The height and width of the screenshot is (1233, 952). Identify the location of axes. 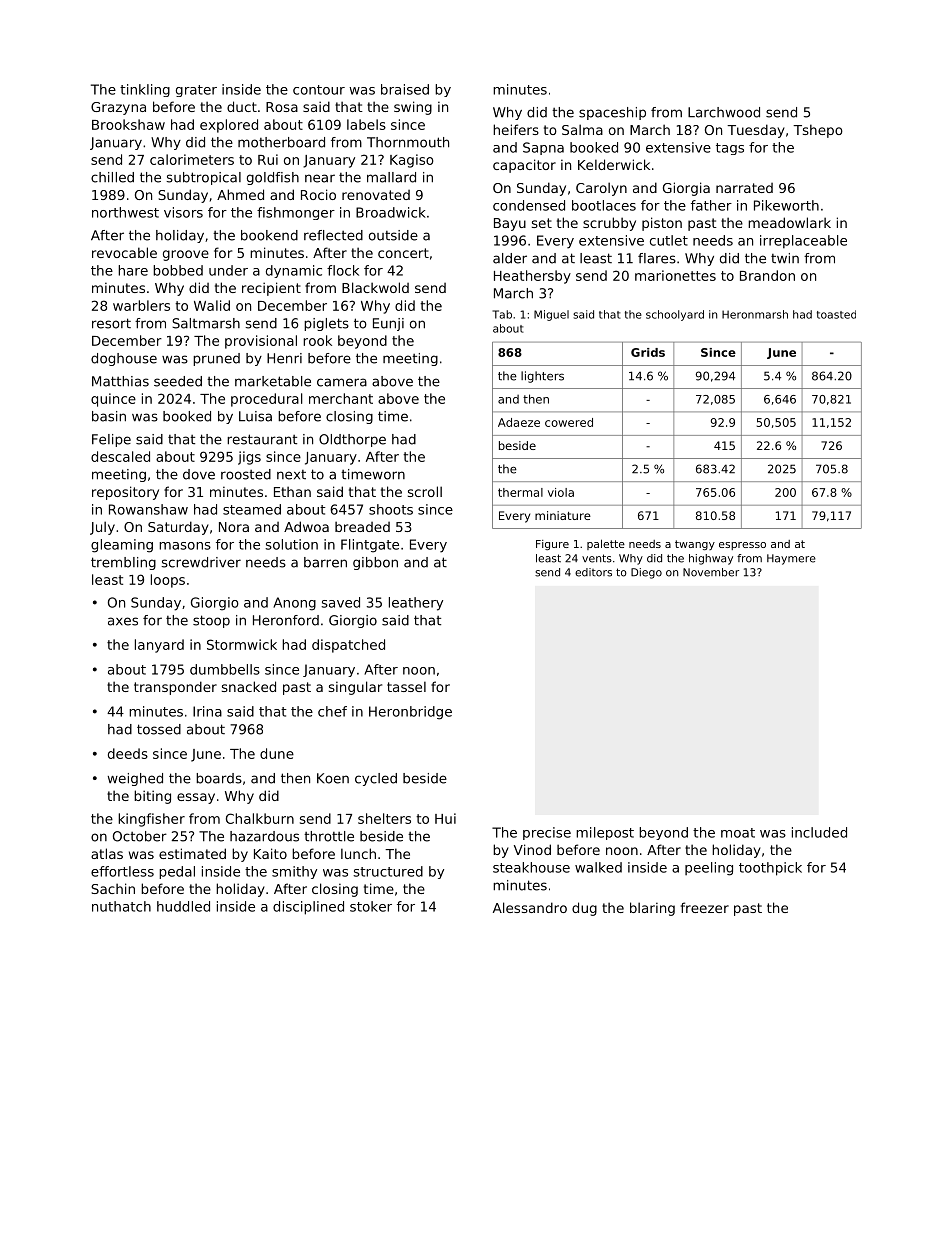
(123, 621).
